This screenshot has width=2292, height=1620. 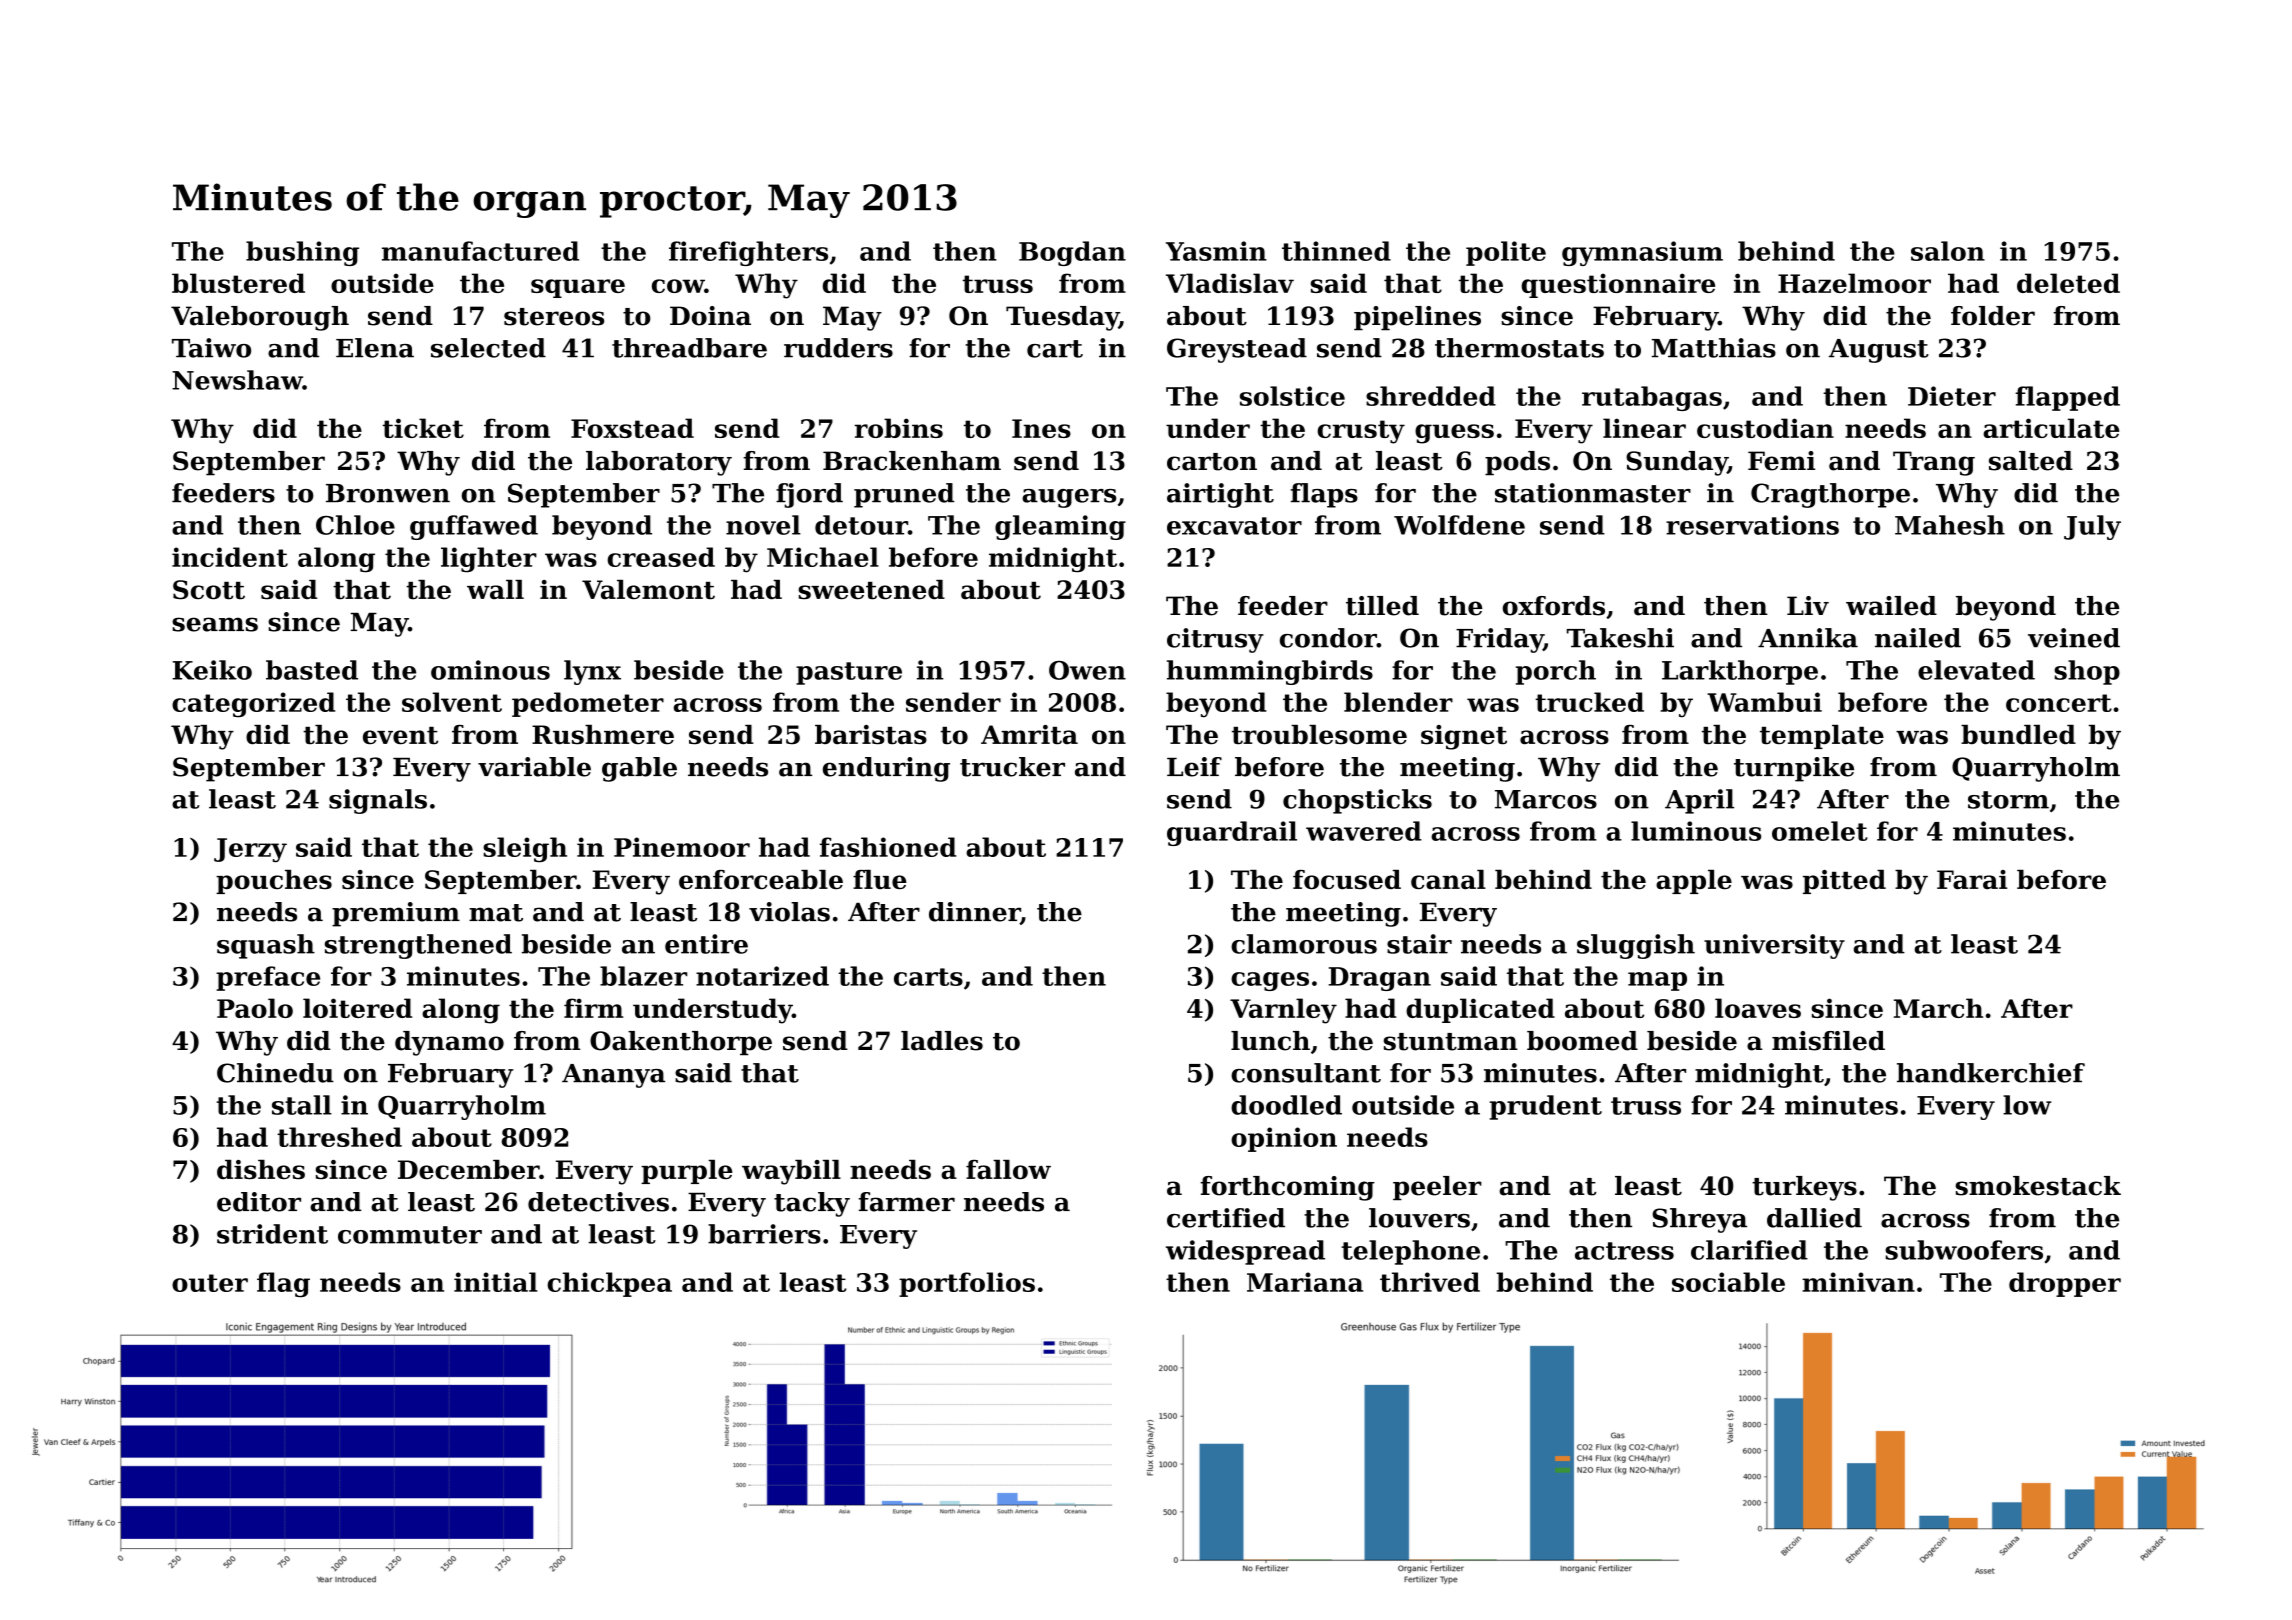 What do you see at coordinates (1696, 831) in the screenshot?
I see `luminous` at bounding box center [1696, 831].
